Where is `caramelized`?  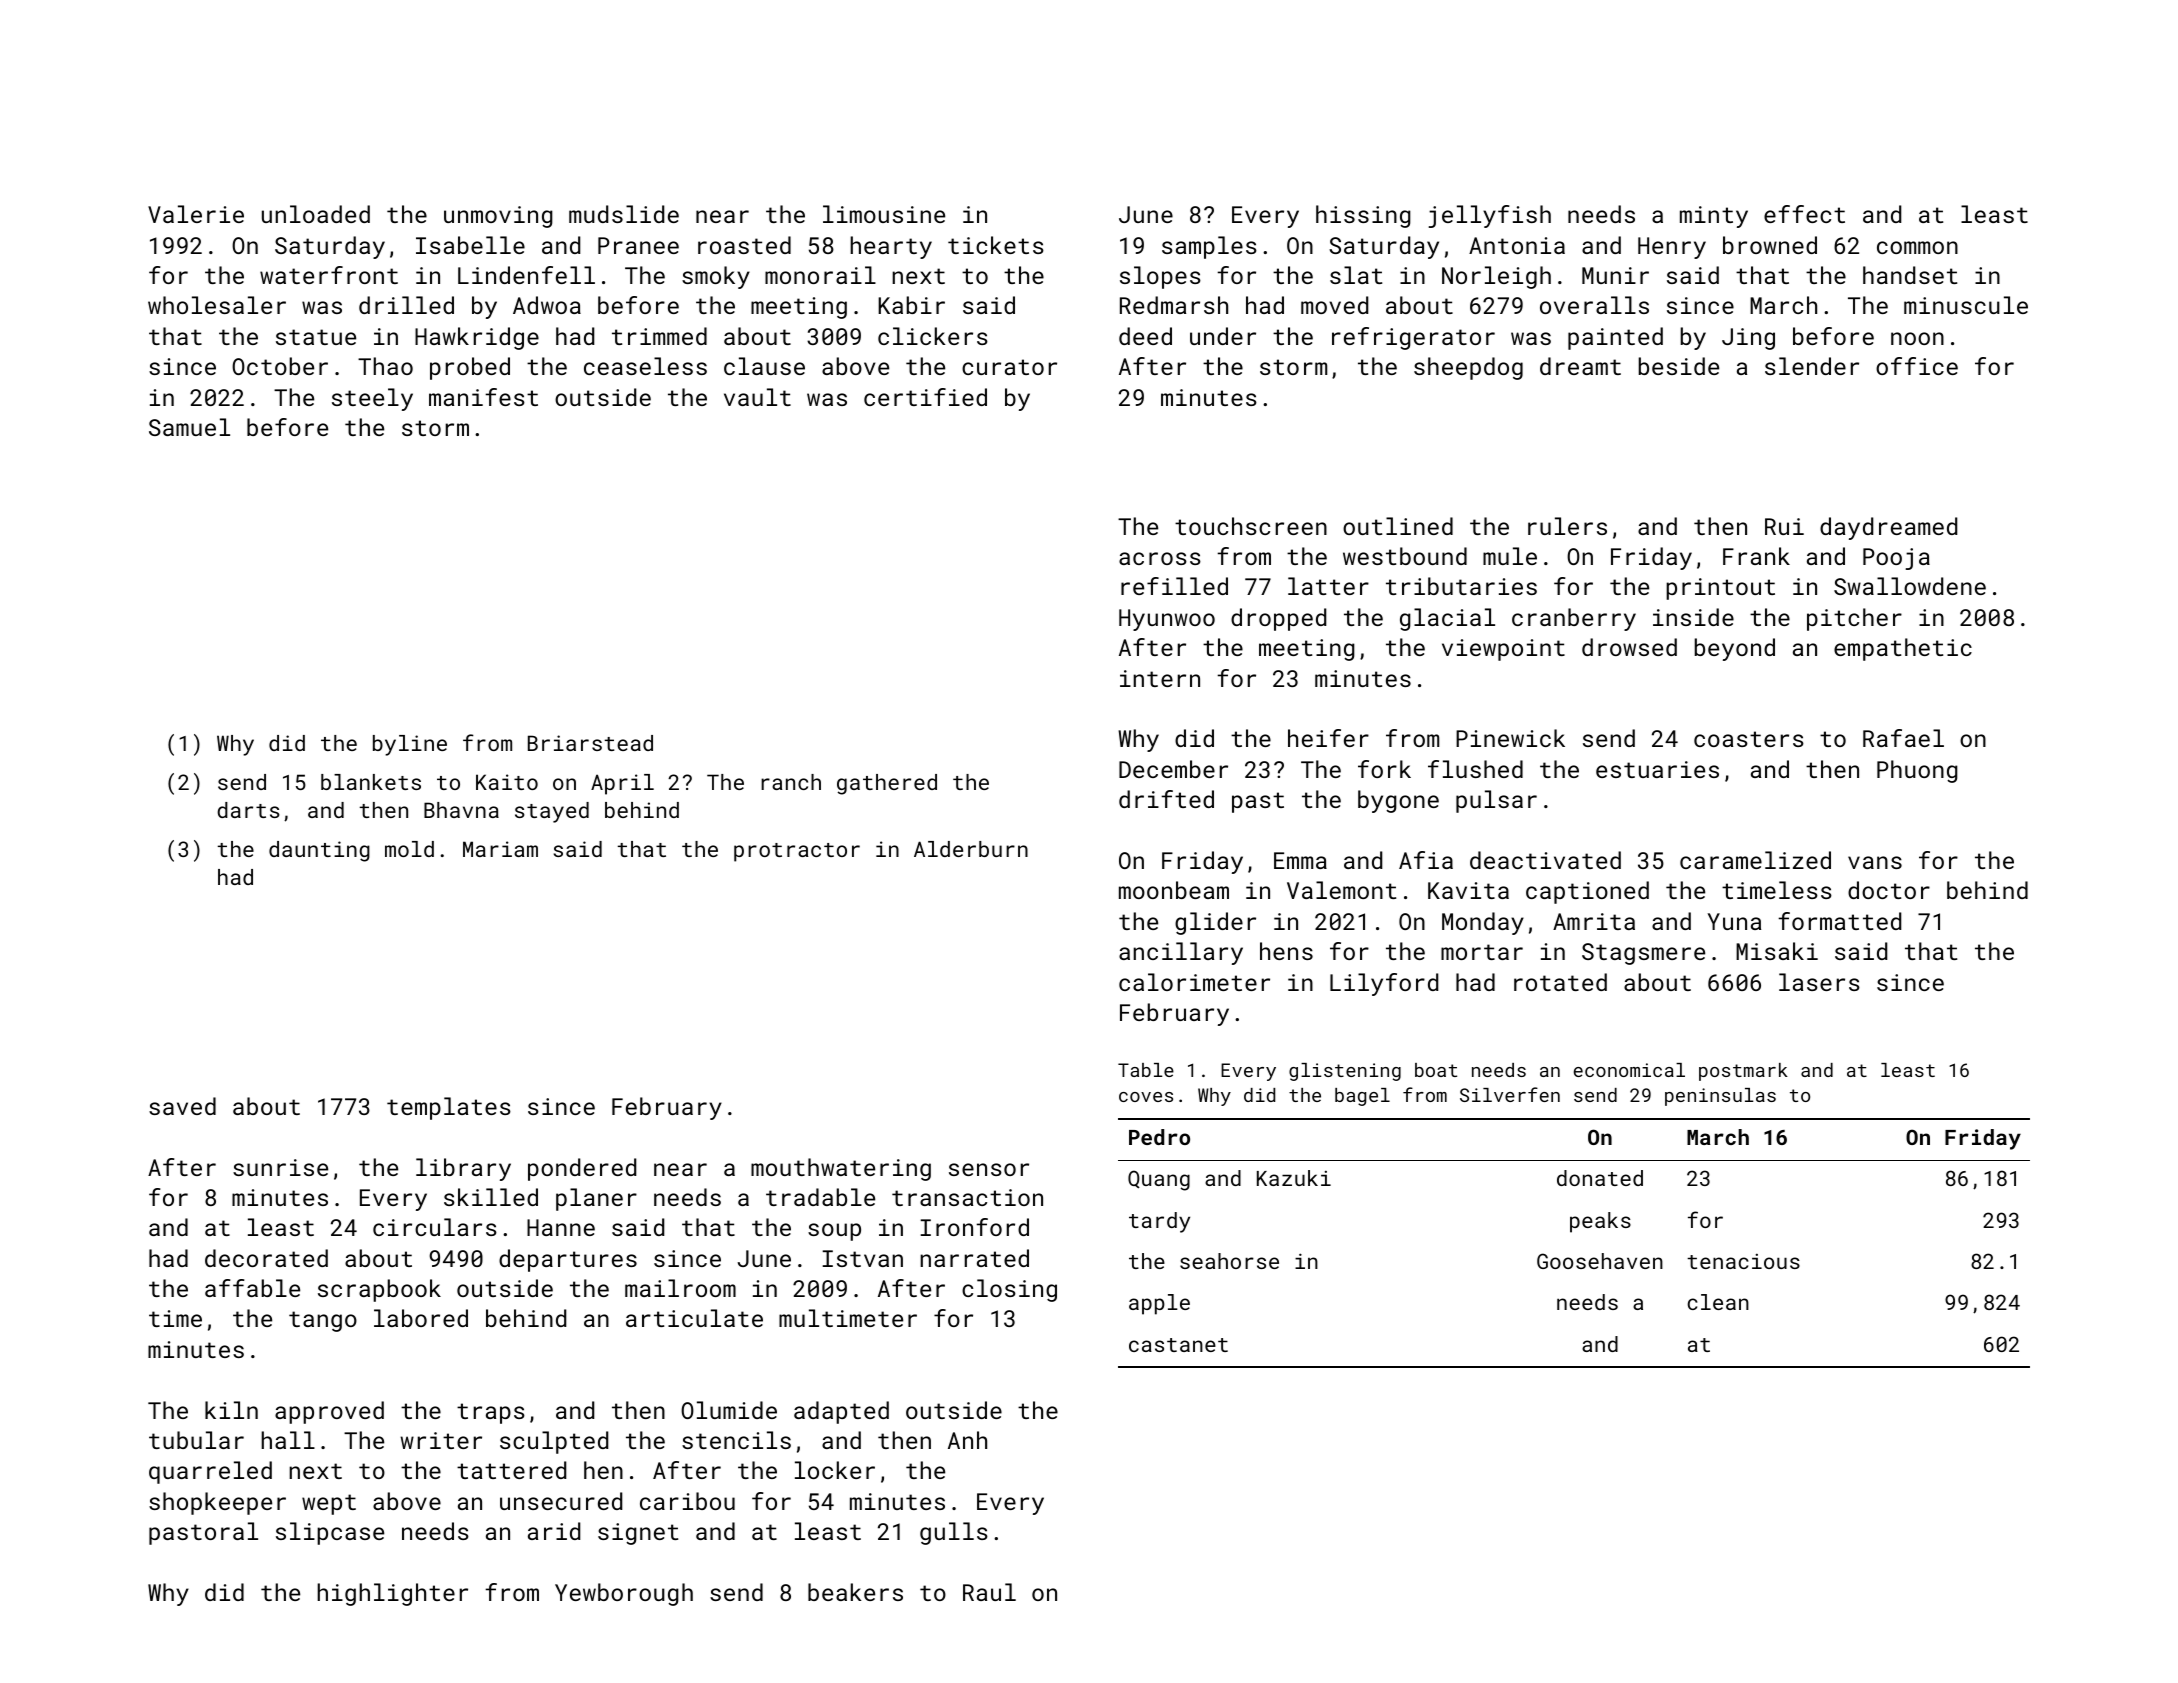 caramelized is located at coordinates (1755, 860).
